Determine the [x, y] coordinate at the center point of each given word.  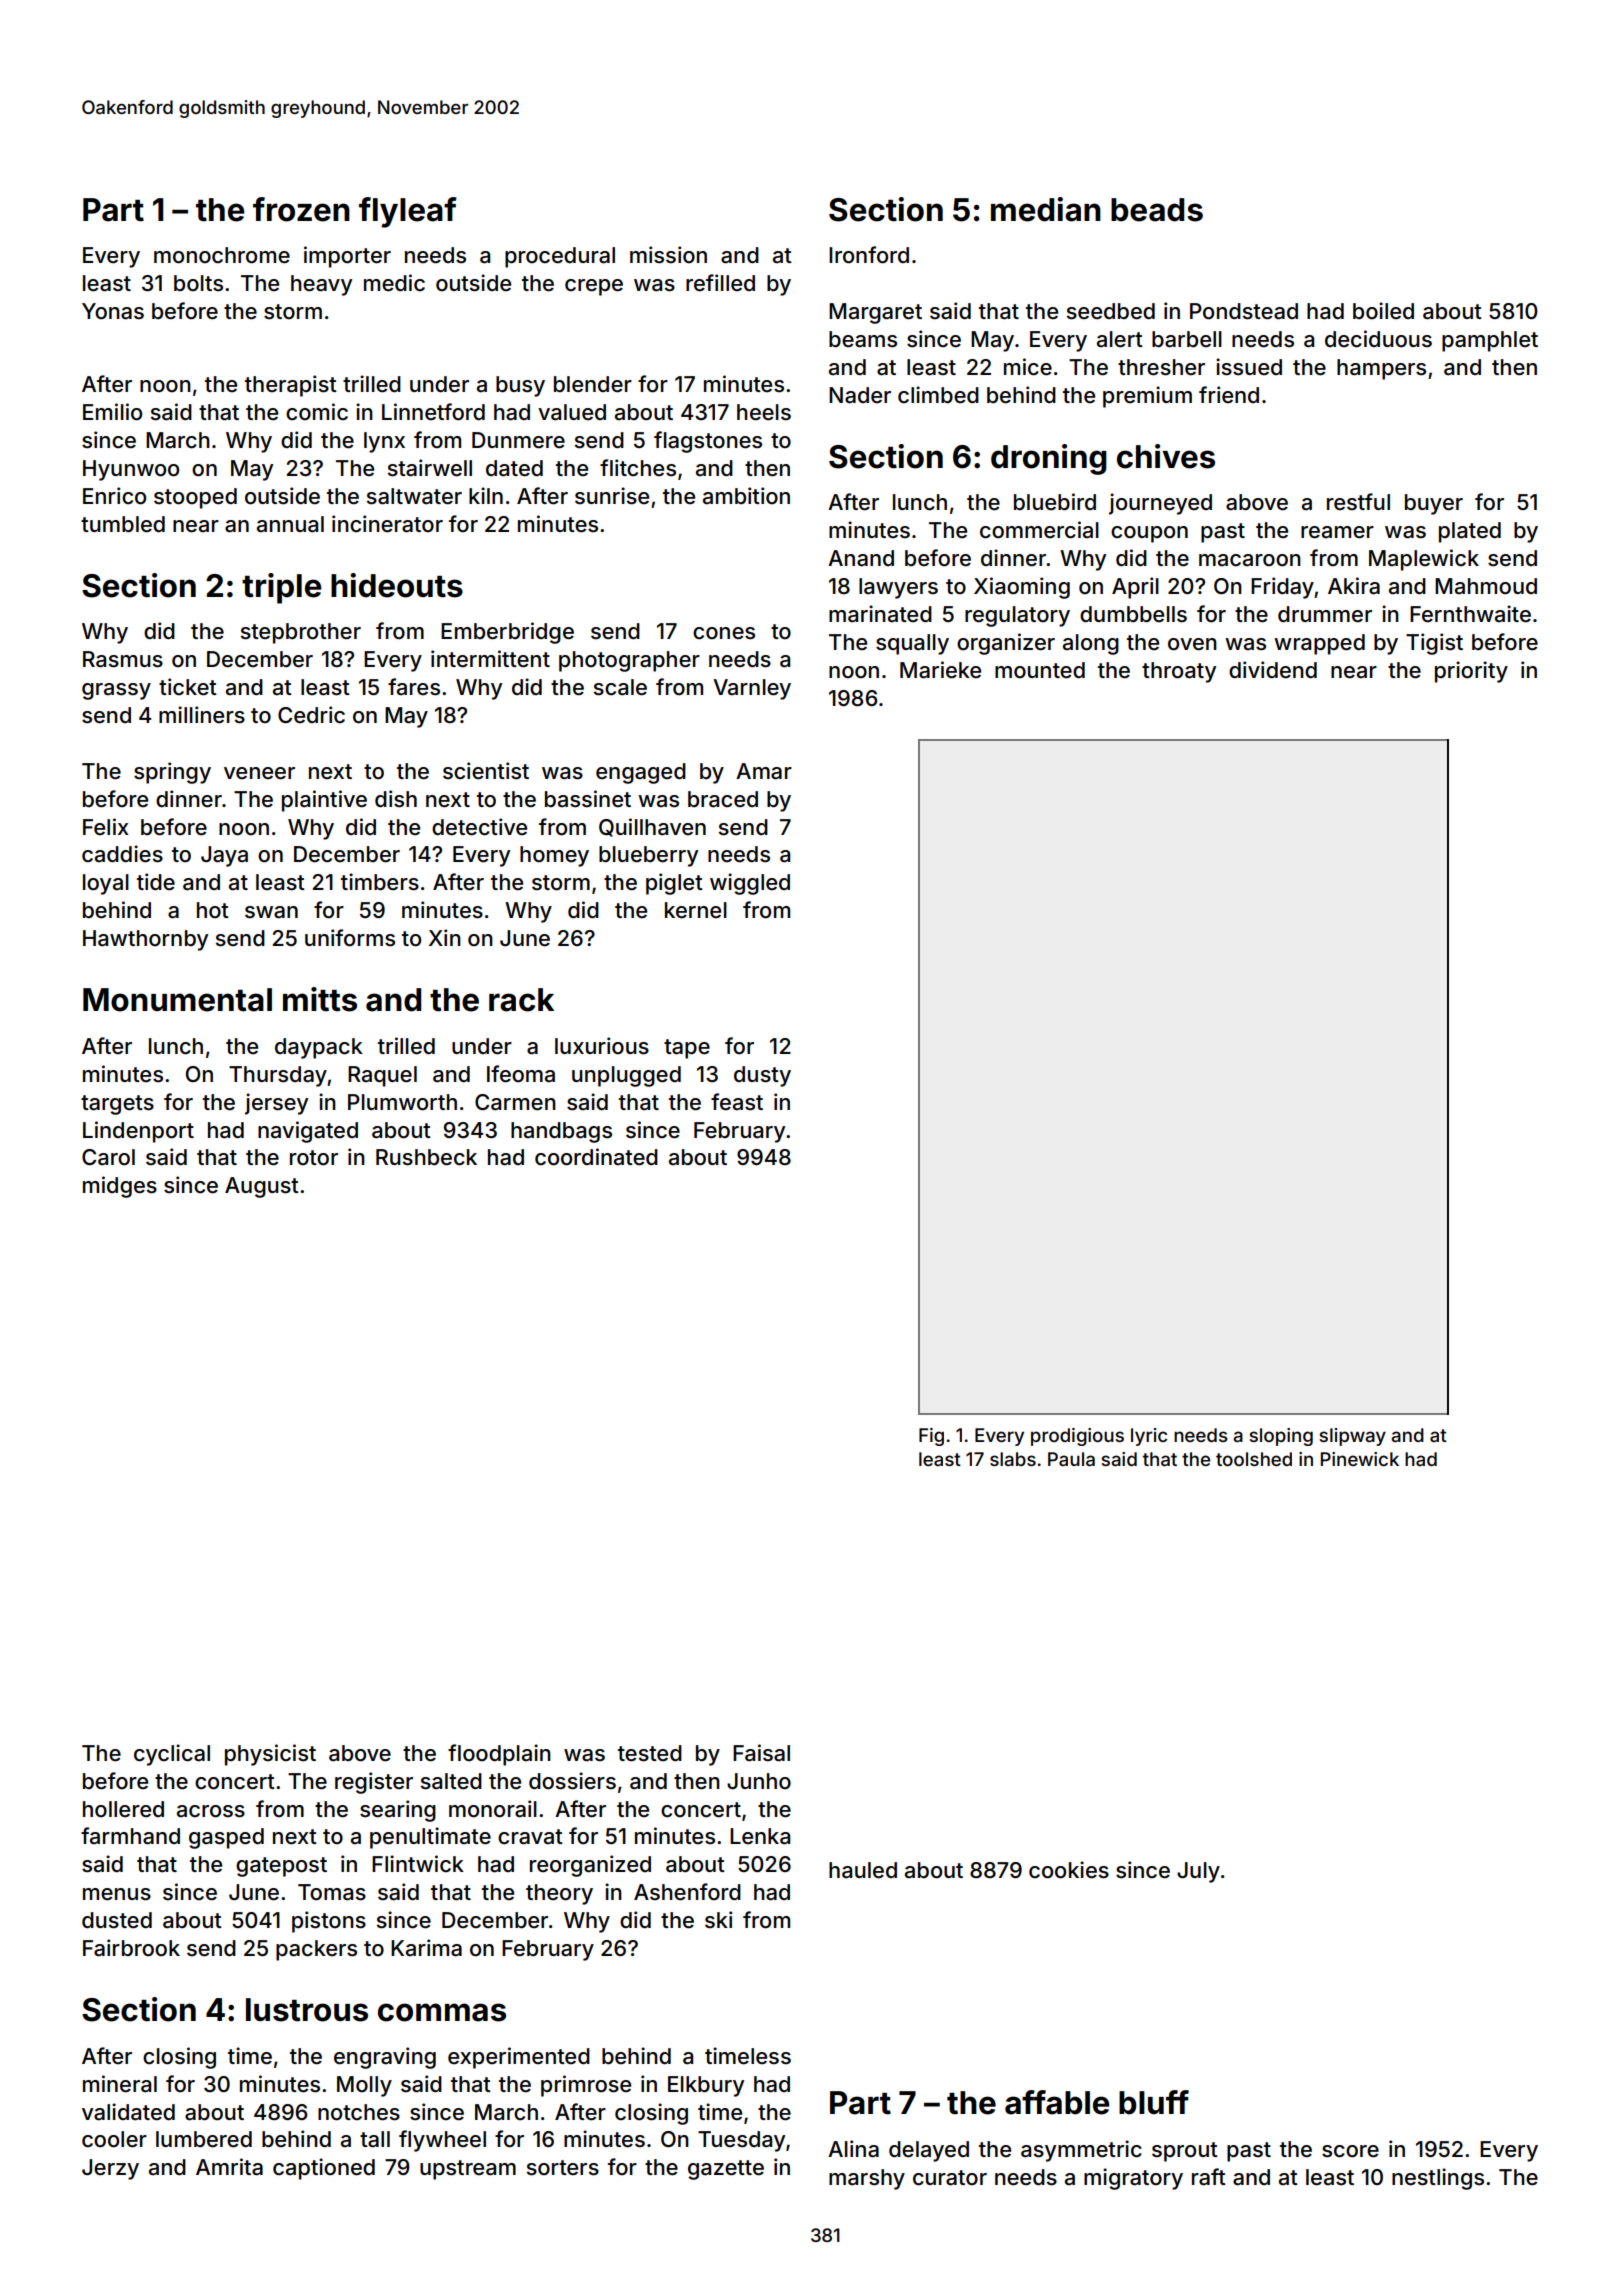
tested [650, 1753]
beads [1157, 210]
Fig [931, 1437]
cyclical [172, 1755]
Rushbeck [426, 1157]
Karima [426, 1948]
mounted [1040, 670]
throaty [1179, 672]
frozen [301, 209]
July [1198, 1872]
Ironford [869, 255]
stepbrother [301, 633]
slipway [1352, 1437]
